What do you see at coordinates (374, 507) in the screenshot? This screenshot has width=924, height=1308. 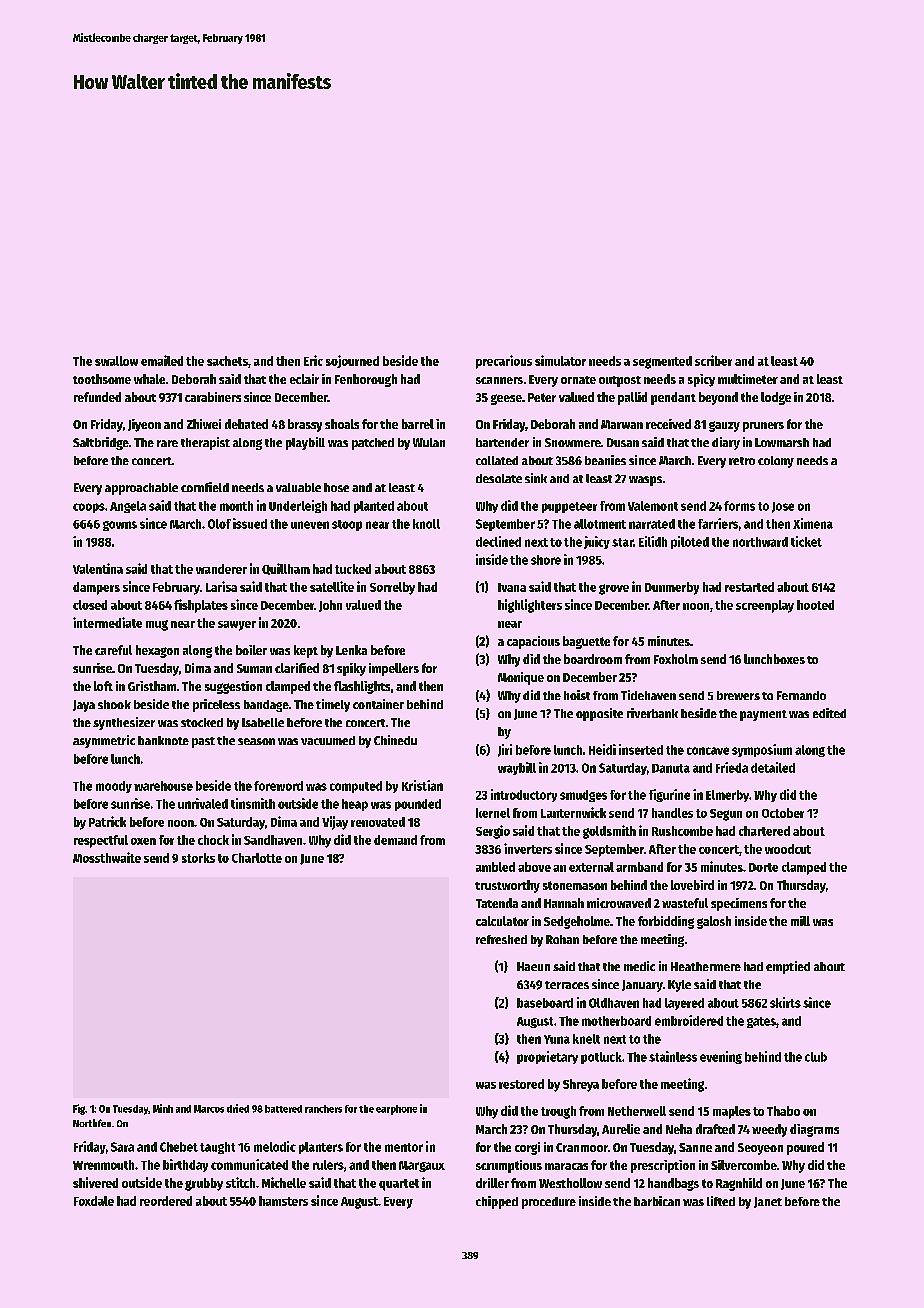 I see `planted` at bounding box center [374, 507].
